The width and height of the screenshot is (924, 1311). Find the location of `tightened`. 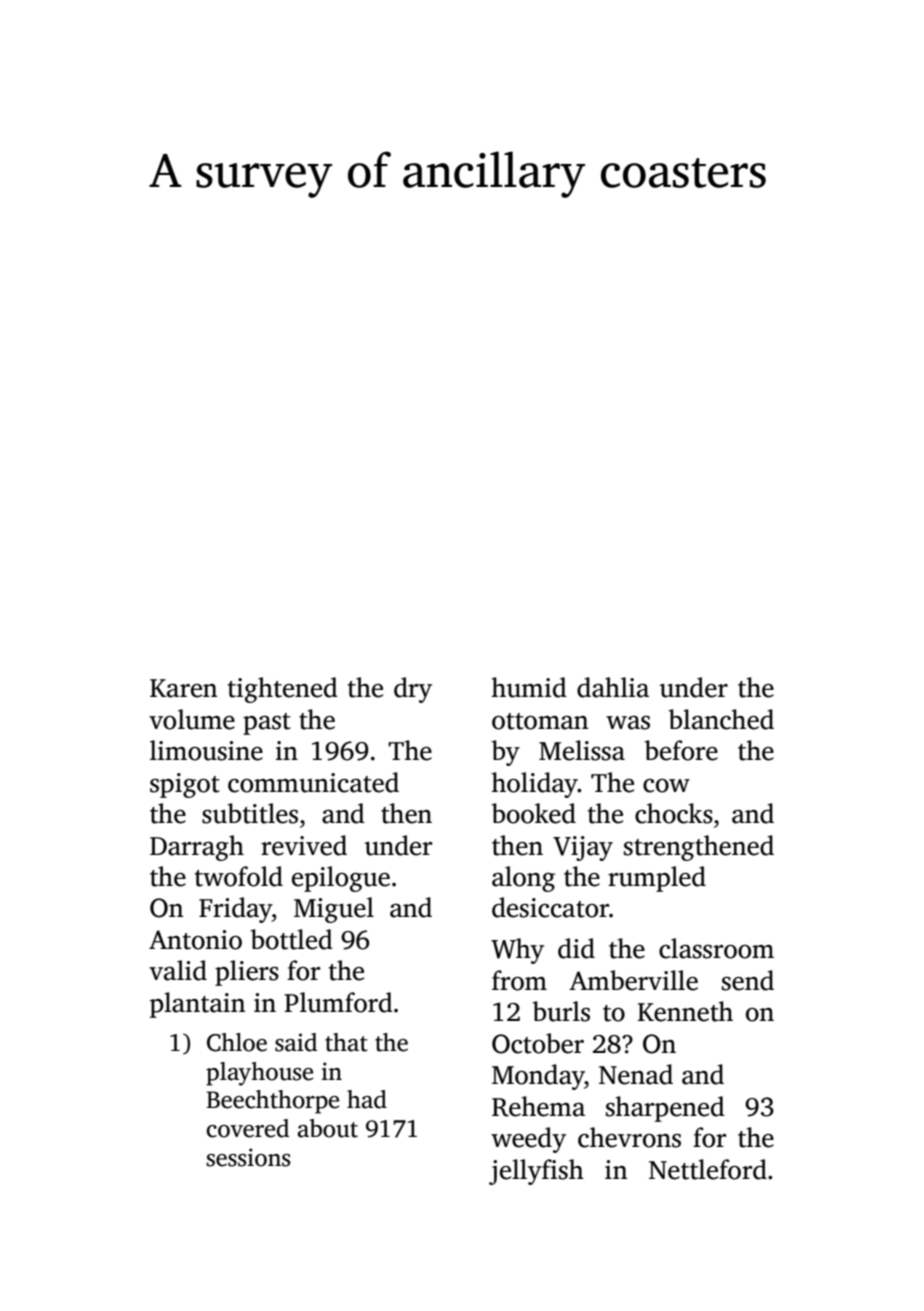

tightened is located at coordinates (283, 690).
